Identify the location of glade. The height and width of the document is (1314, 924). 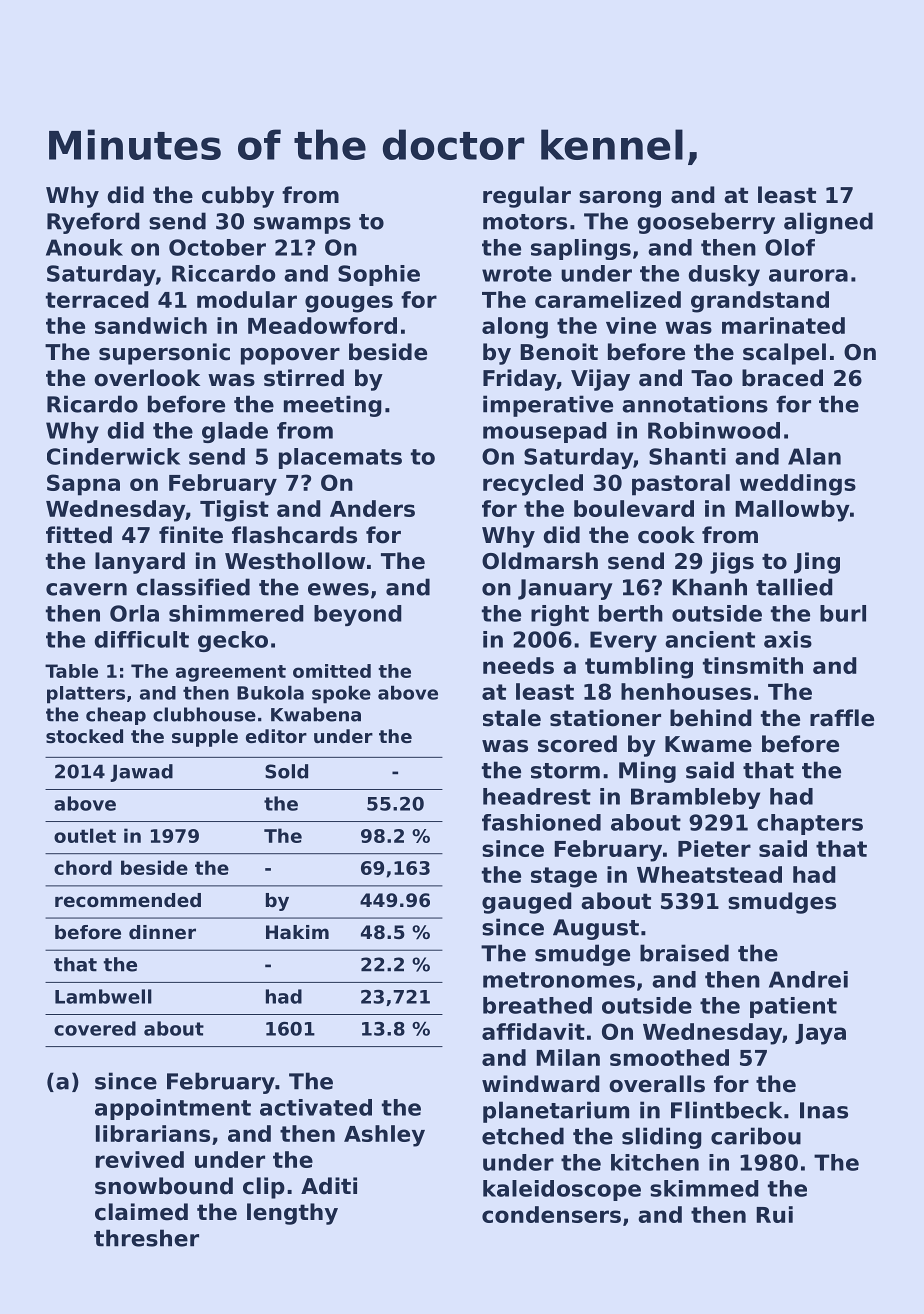
(235, 432).
